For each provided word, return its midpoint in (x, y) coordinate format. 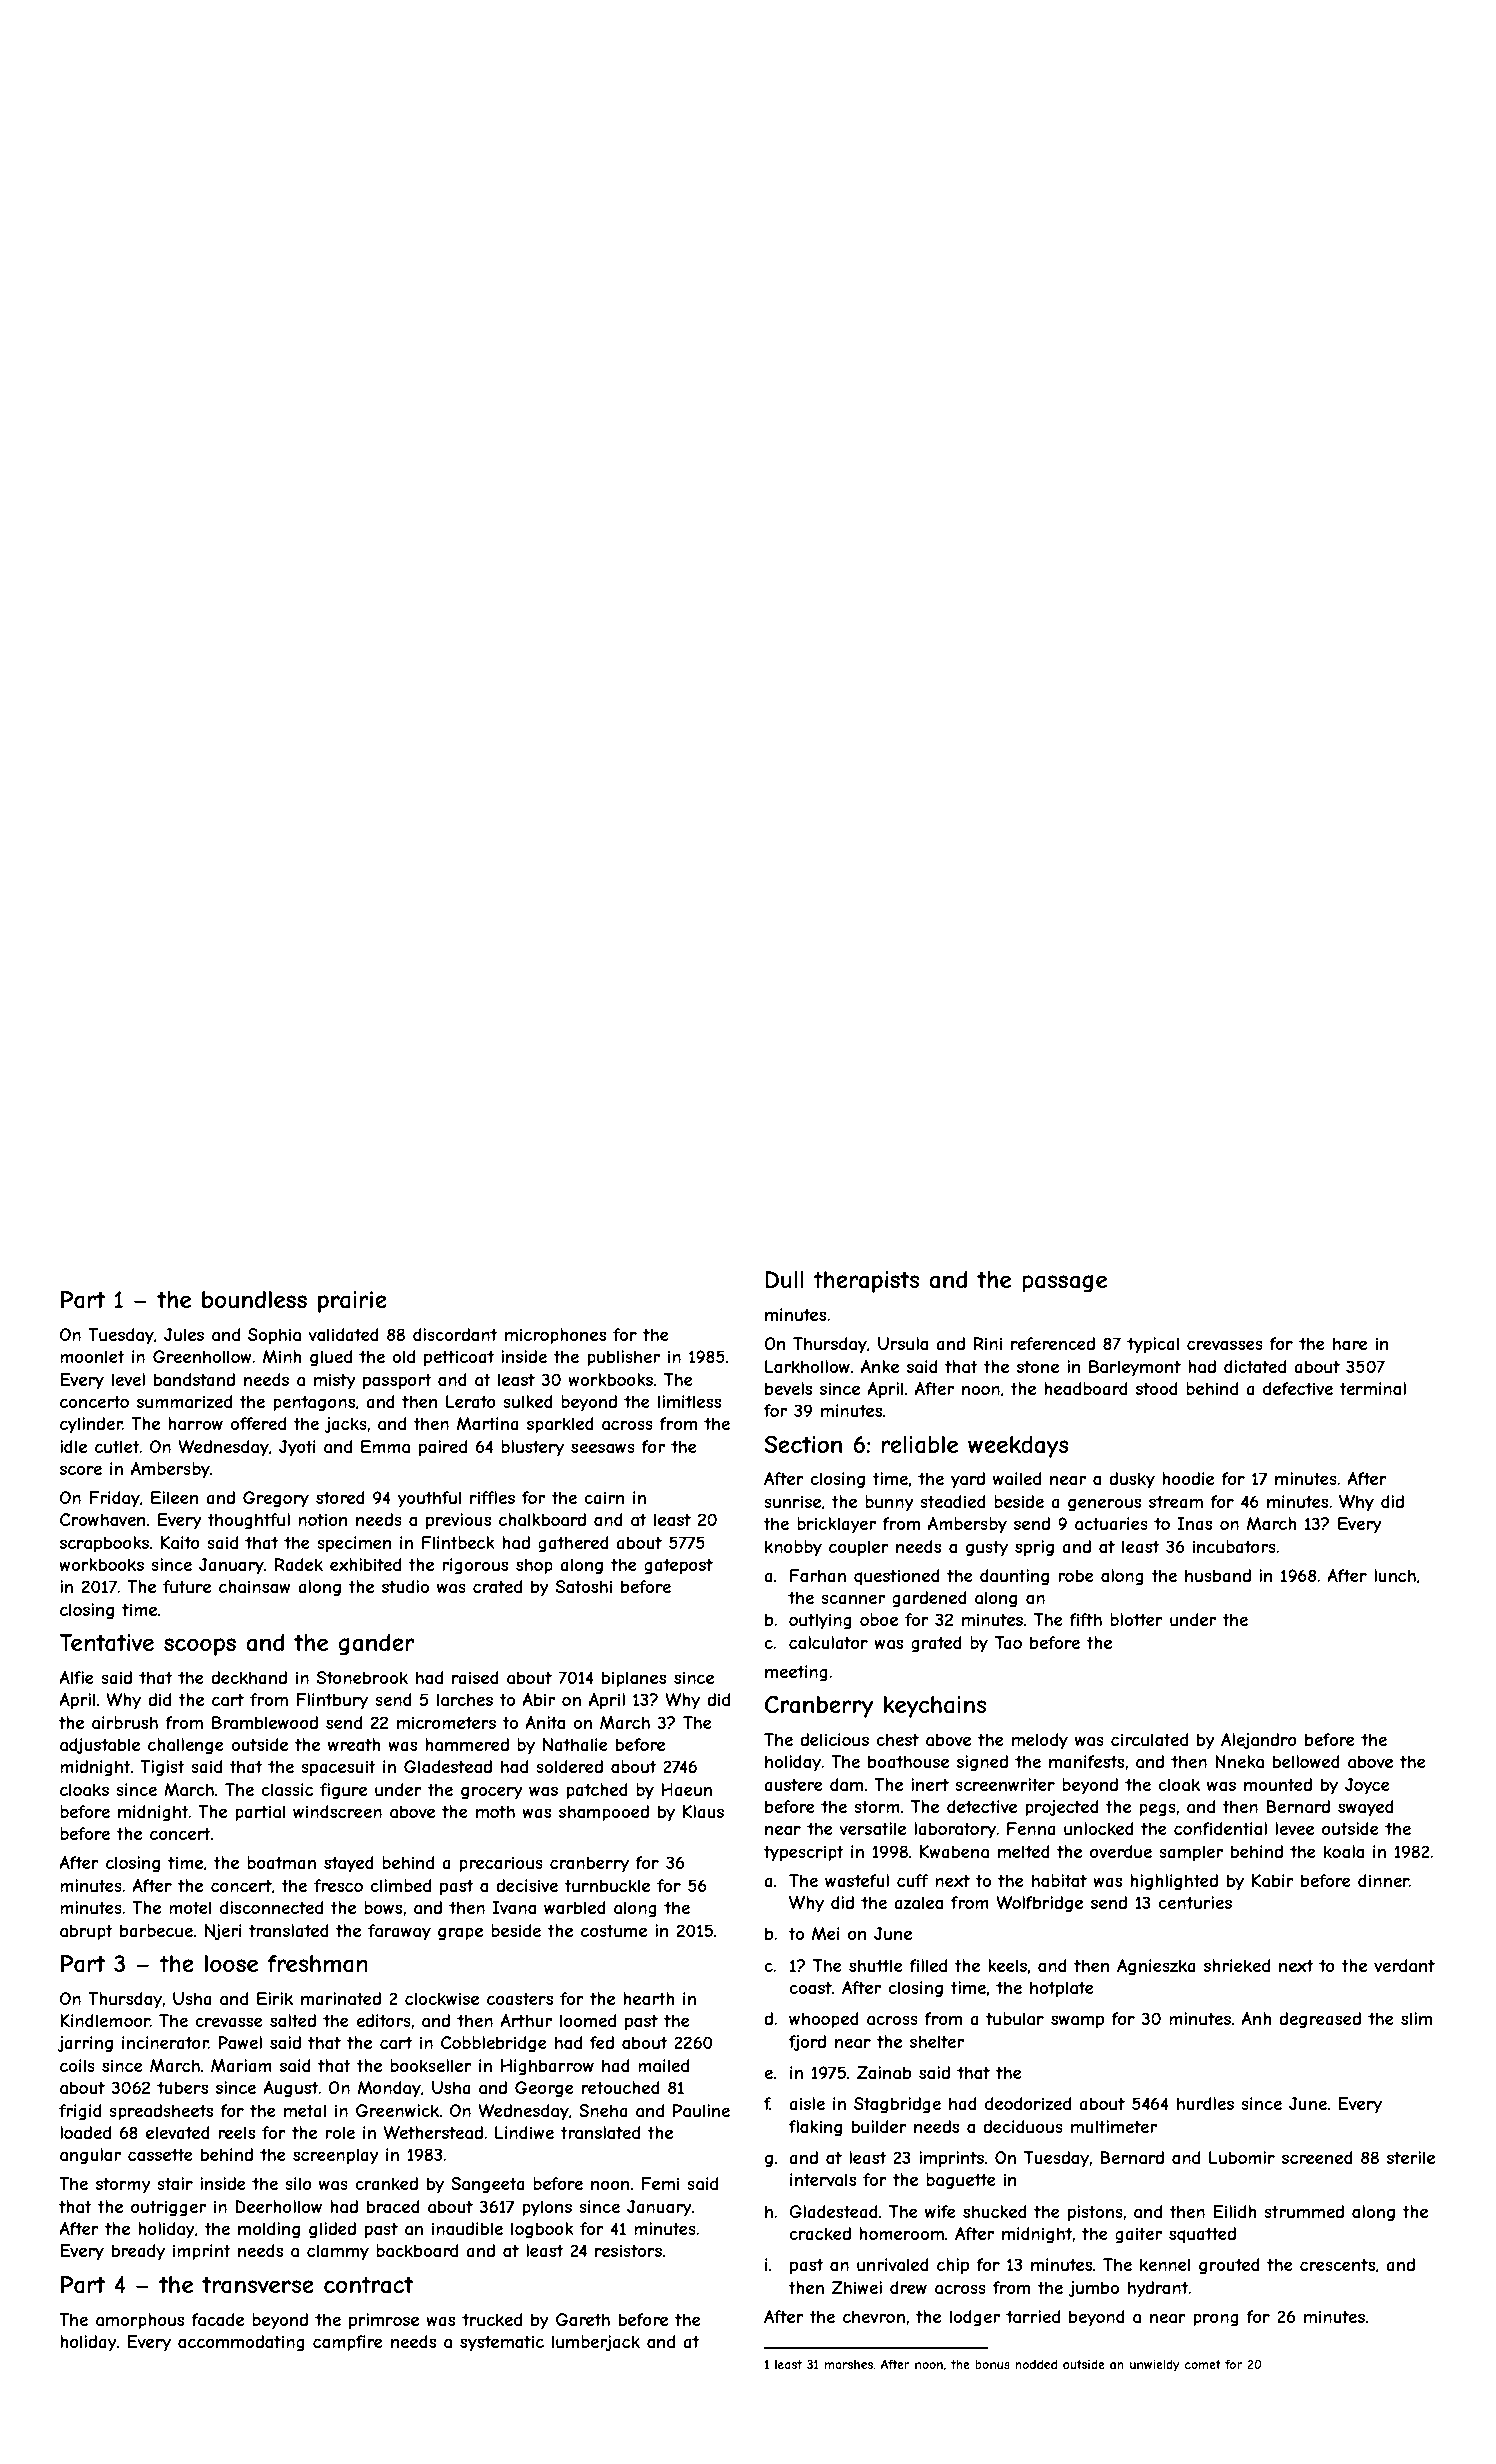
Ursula (903, 1343)
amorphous (140, 2321)
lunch (1395, 1575)
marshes (849, 2364)
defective (1298, 1388)
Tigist (162, 1768)
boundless (254, 1299)
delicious (834, 1739)
